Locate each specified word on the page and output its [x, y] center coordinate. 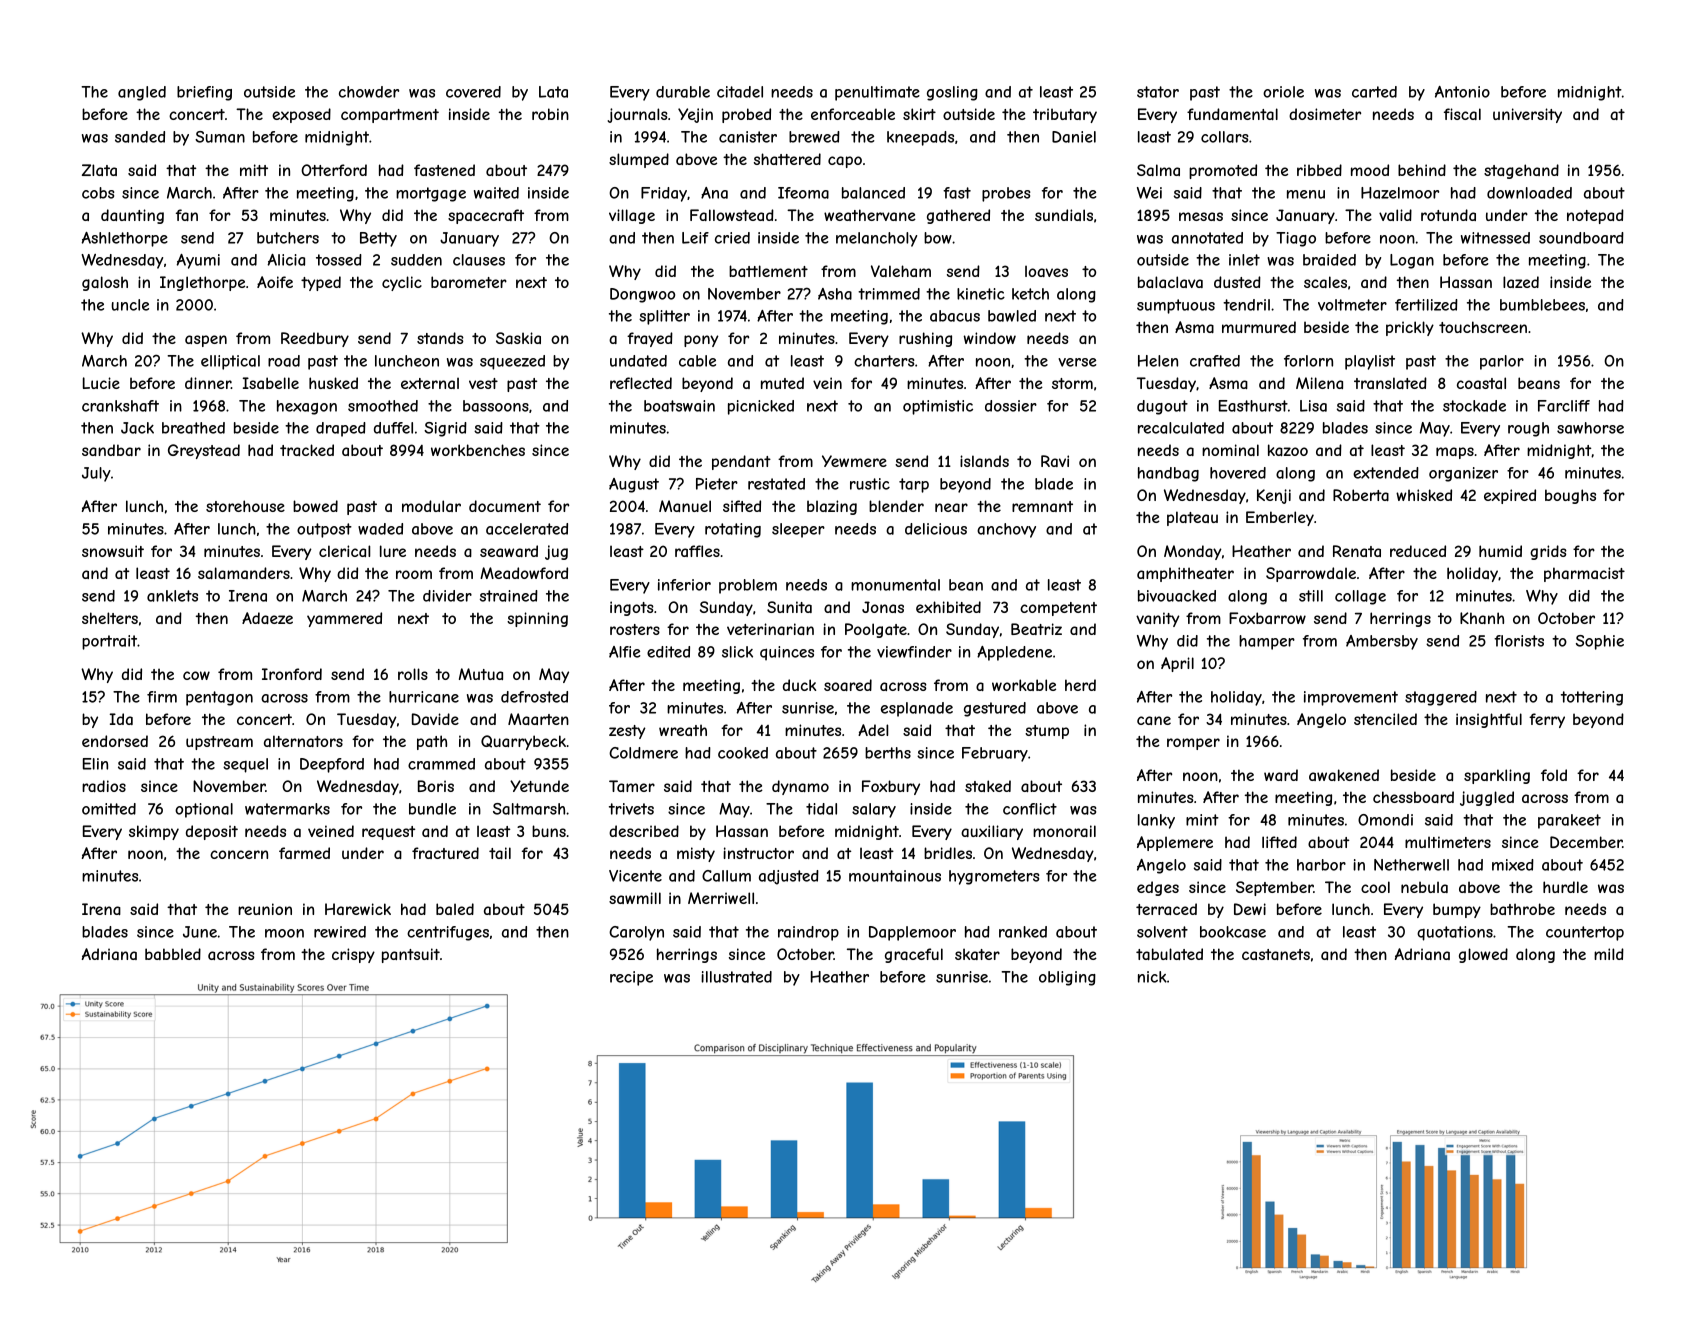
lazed [1521, 282]
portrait [109, 642]
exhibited [948, 607]
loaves [1046, 271]
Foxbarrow [1267, 618]
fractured [445, 853]
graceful [914, 955]
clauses [479, 260]
